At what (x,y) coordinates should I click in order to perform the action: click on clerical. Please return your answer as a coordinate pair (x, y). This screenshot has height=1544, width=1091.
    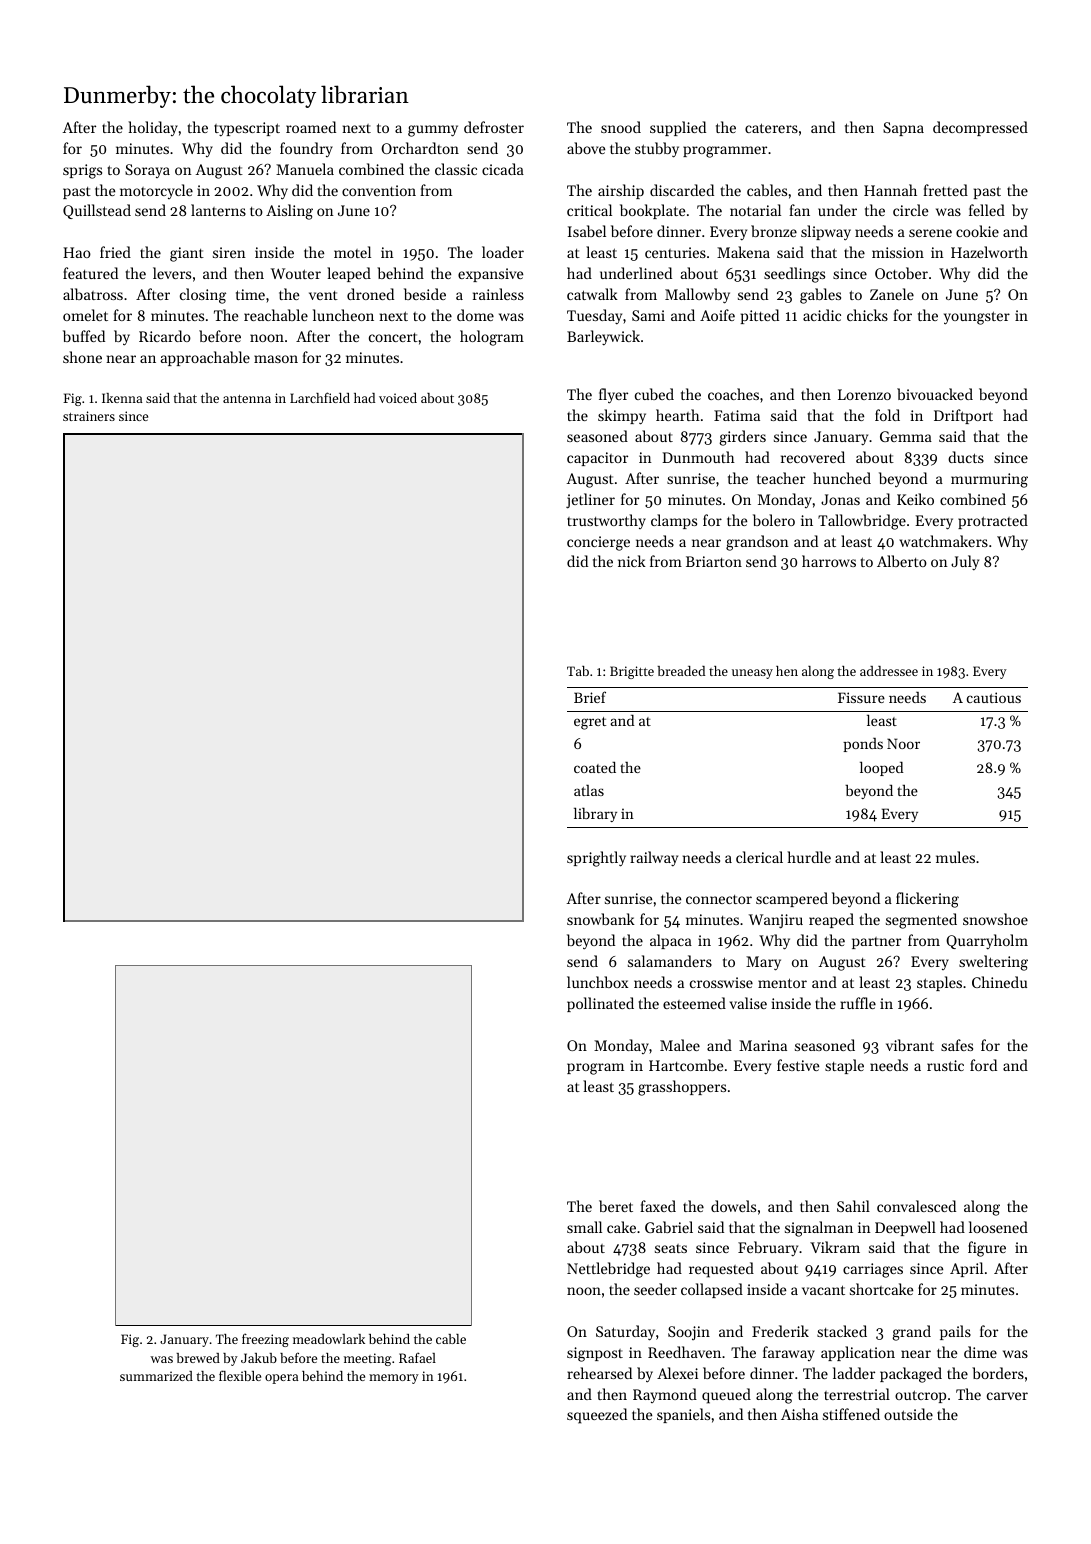
    Looking at the image, I should click on (759, 857).
